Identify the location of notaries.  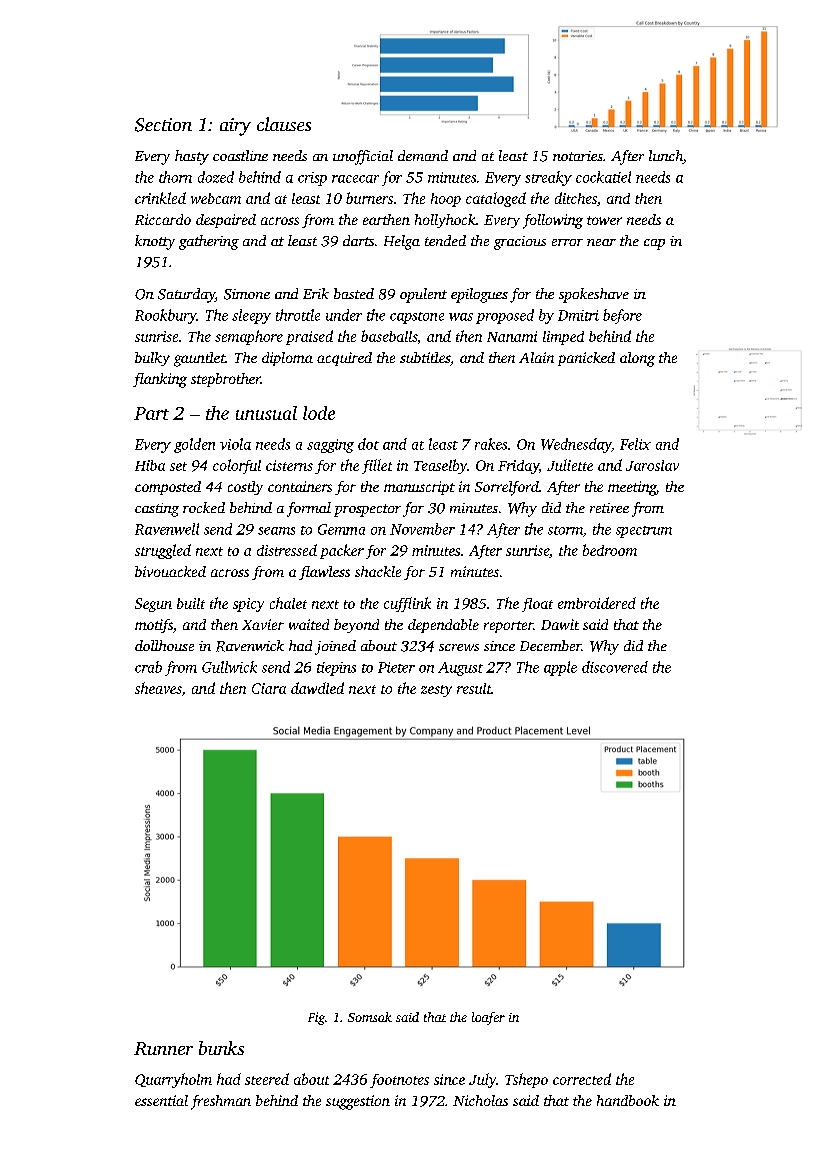
(578, 156).
